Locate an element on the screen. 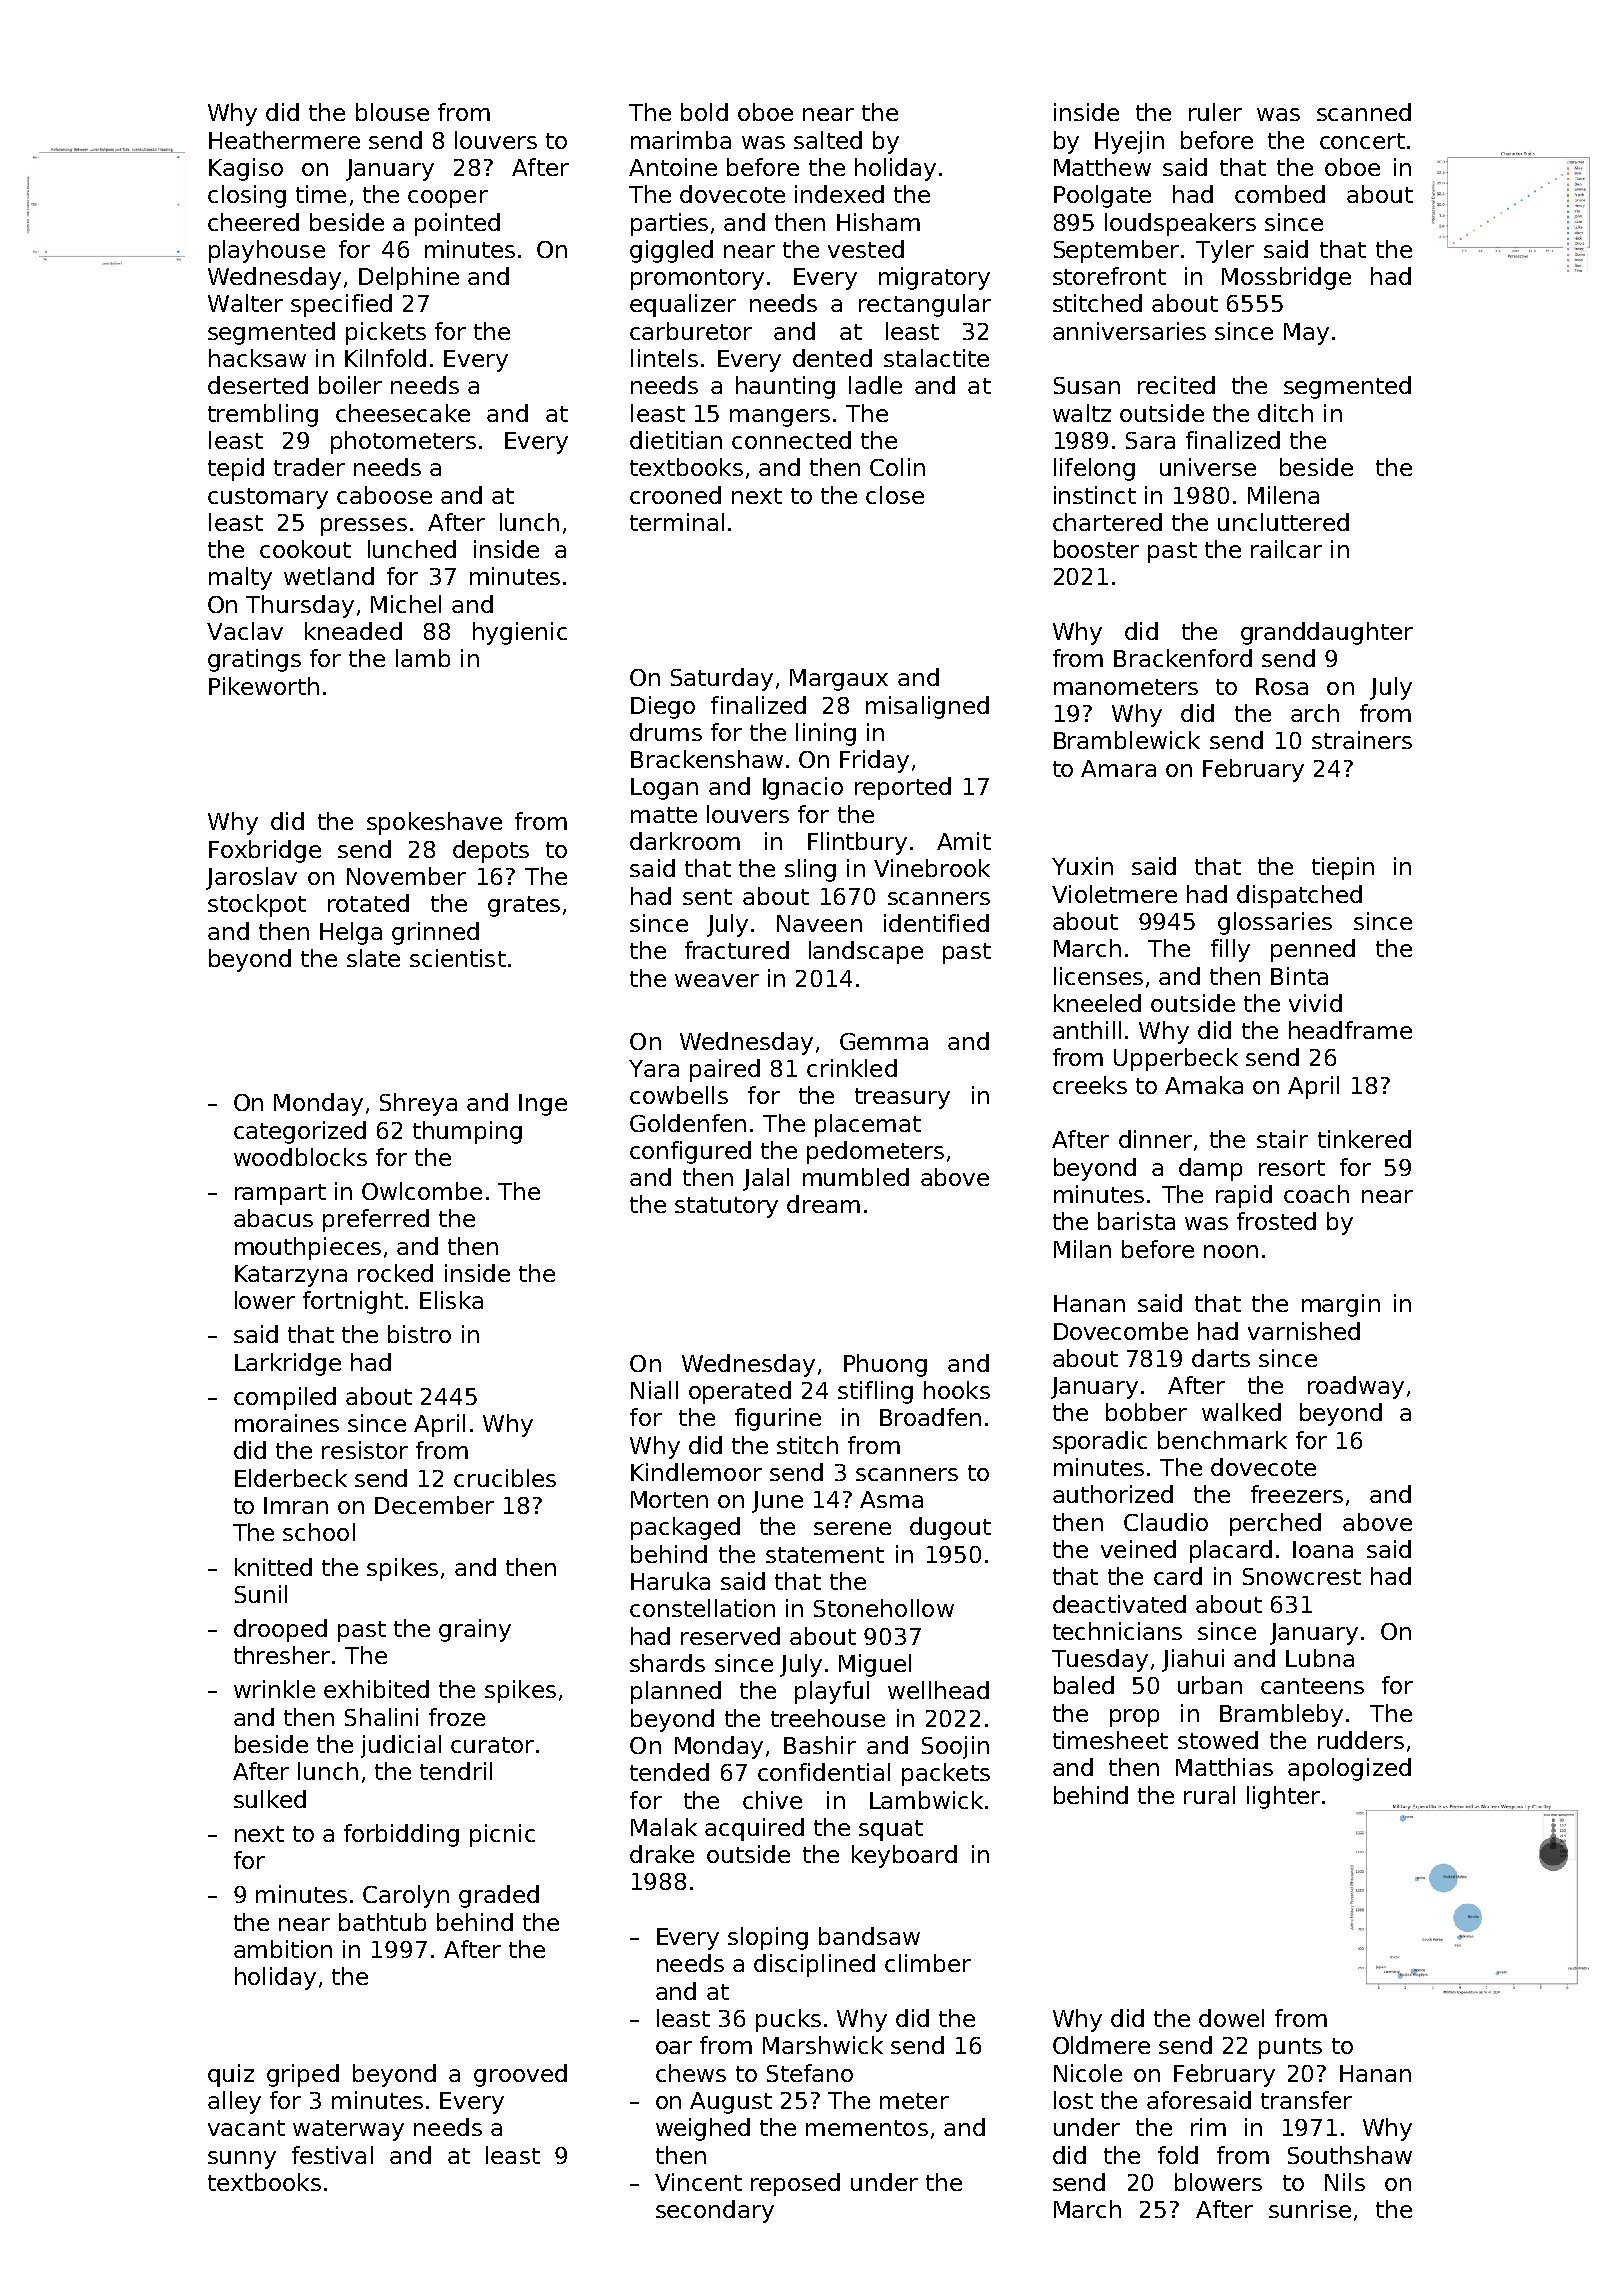 The image size is (1620, 2292). sloping is located at coordinates (768, 1938).
